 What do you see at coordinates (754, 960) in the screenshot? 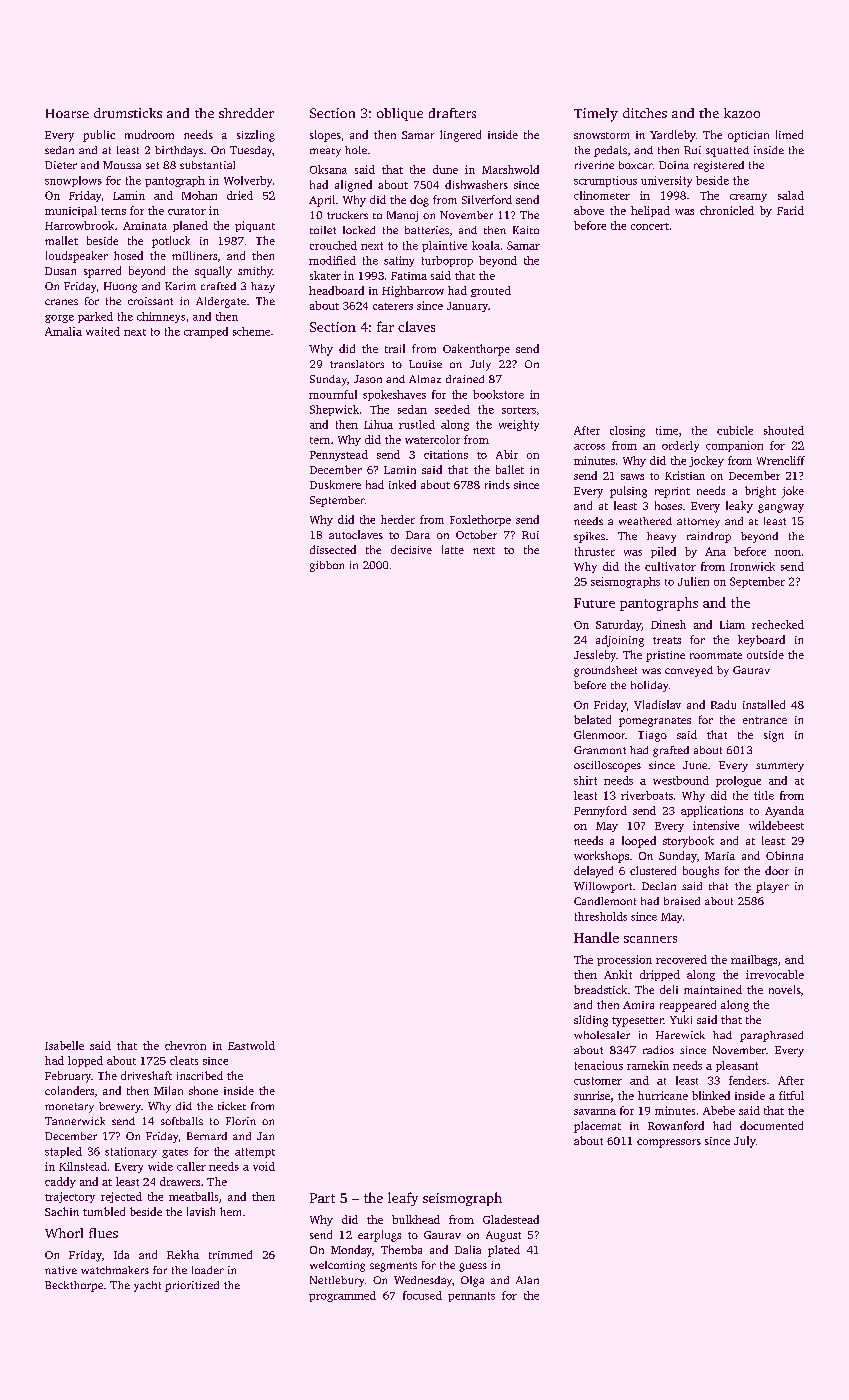
I see `mailbags` at bounding box center [754, 960].
